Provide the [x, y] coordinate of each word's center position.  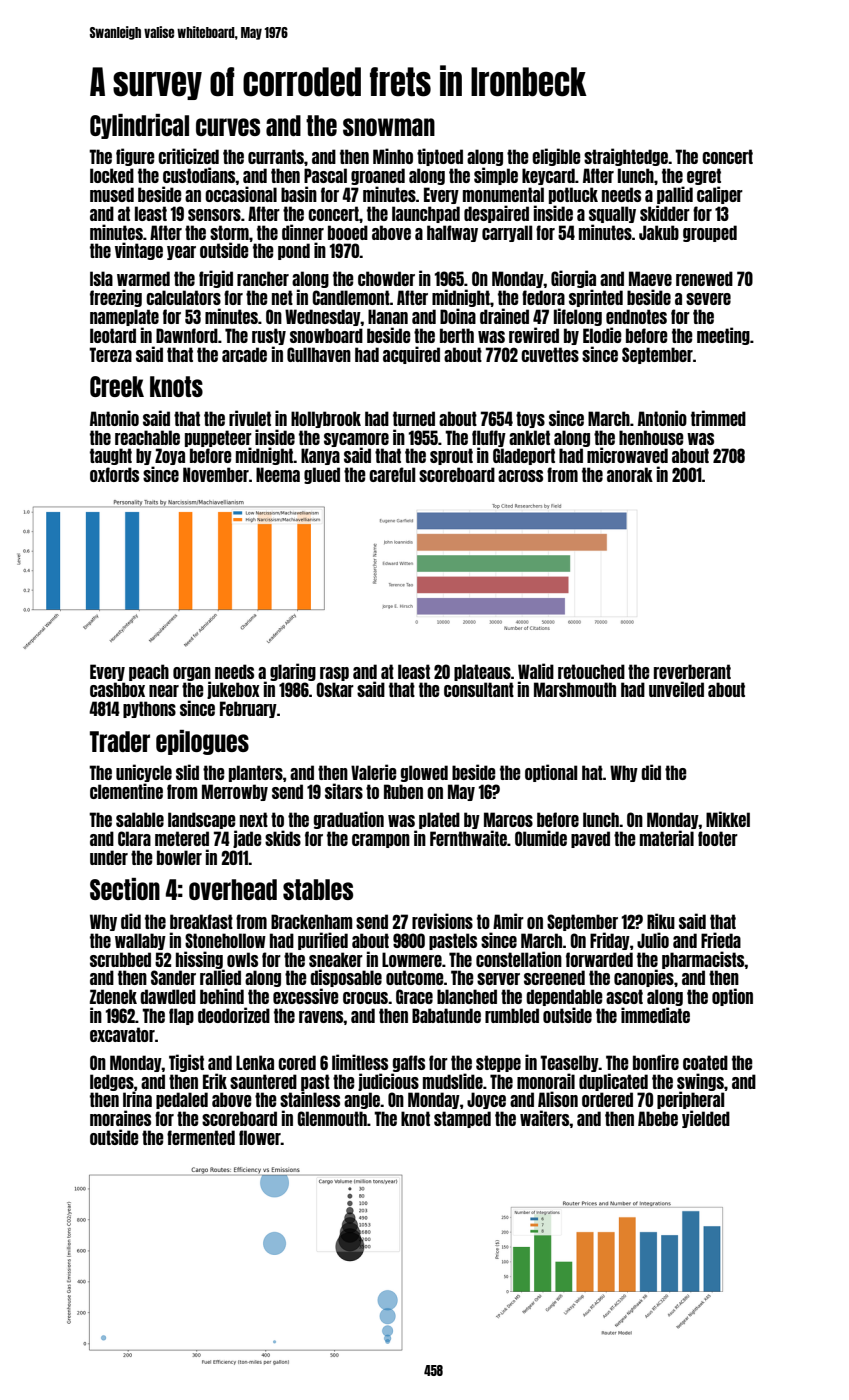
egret [704, 176]
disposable [346, 978]
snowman [389, 127]
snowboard [326, 335]
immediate [655, 1015]
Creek [117, 386]
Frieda [721, 940]
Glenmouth [332, 1118]
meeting [723, 336]
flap [181, 1016]
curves [228, 127]
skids [283, 838]
